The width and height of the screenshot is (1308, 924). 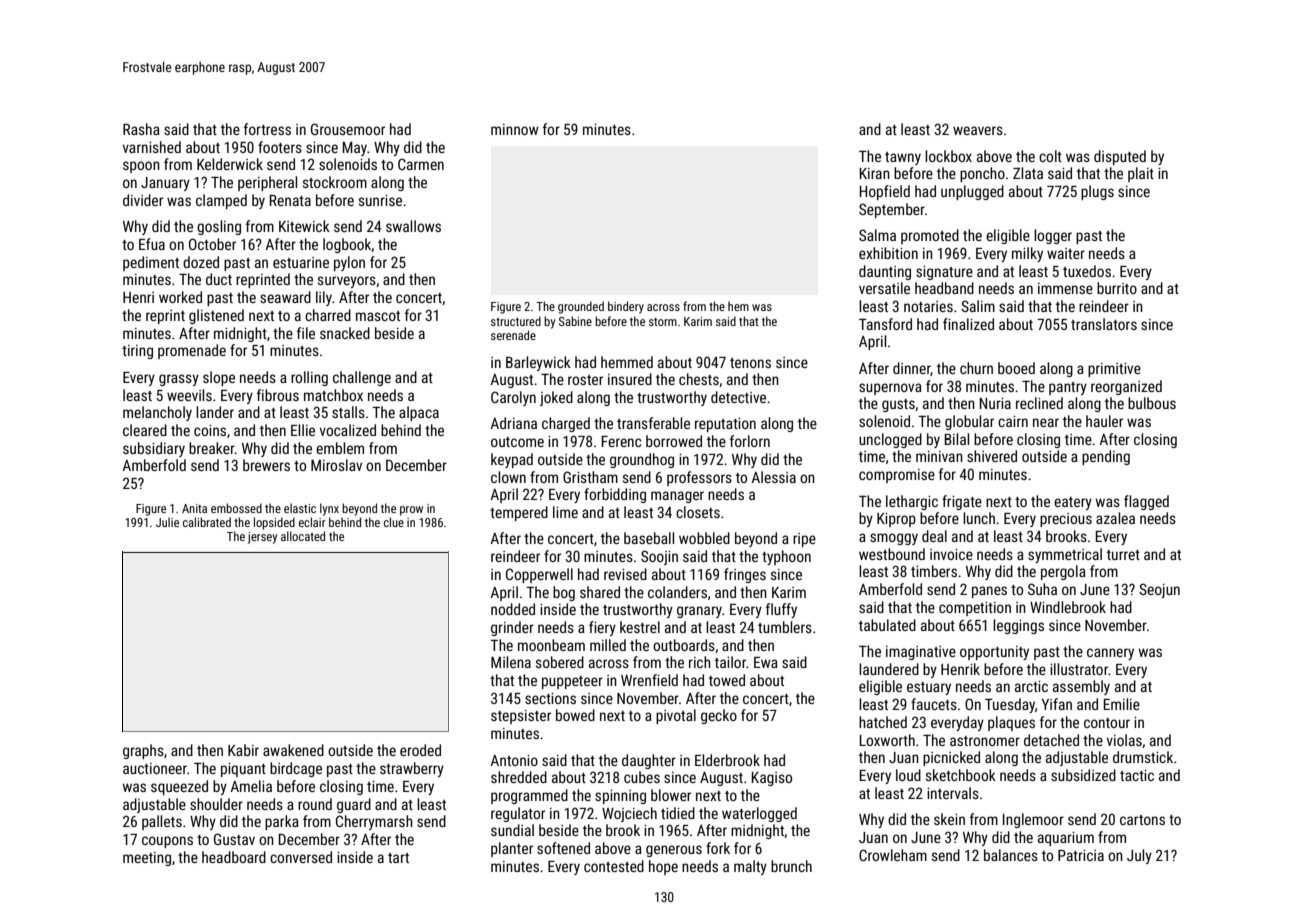 What do you see at coordinates (1081, 855) in the screenshot?
I see `Patricia` at bounding box center [1081, 855].
